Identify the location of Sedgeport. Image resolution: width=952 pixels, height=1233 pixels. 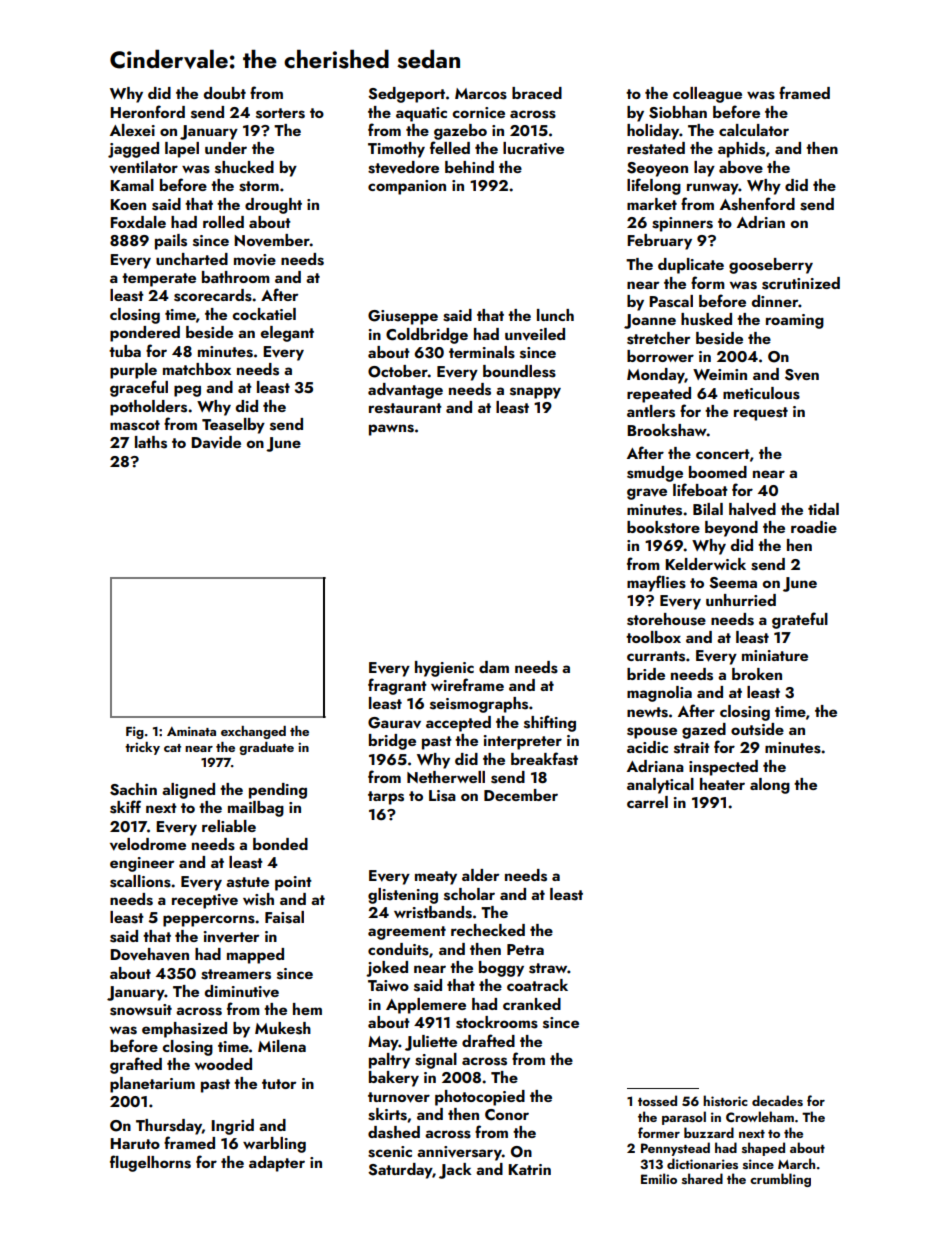
(406, 95).
